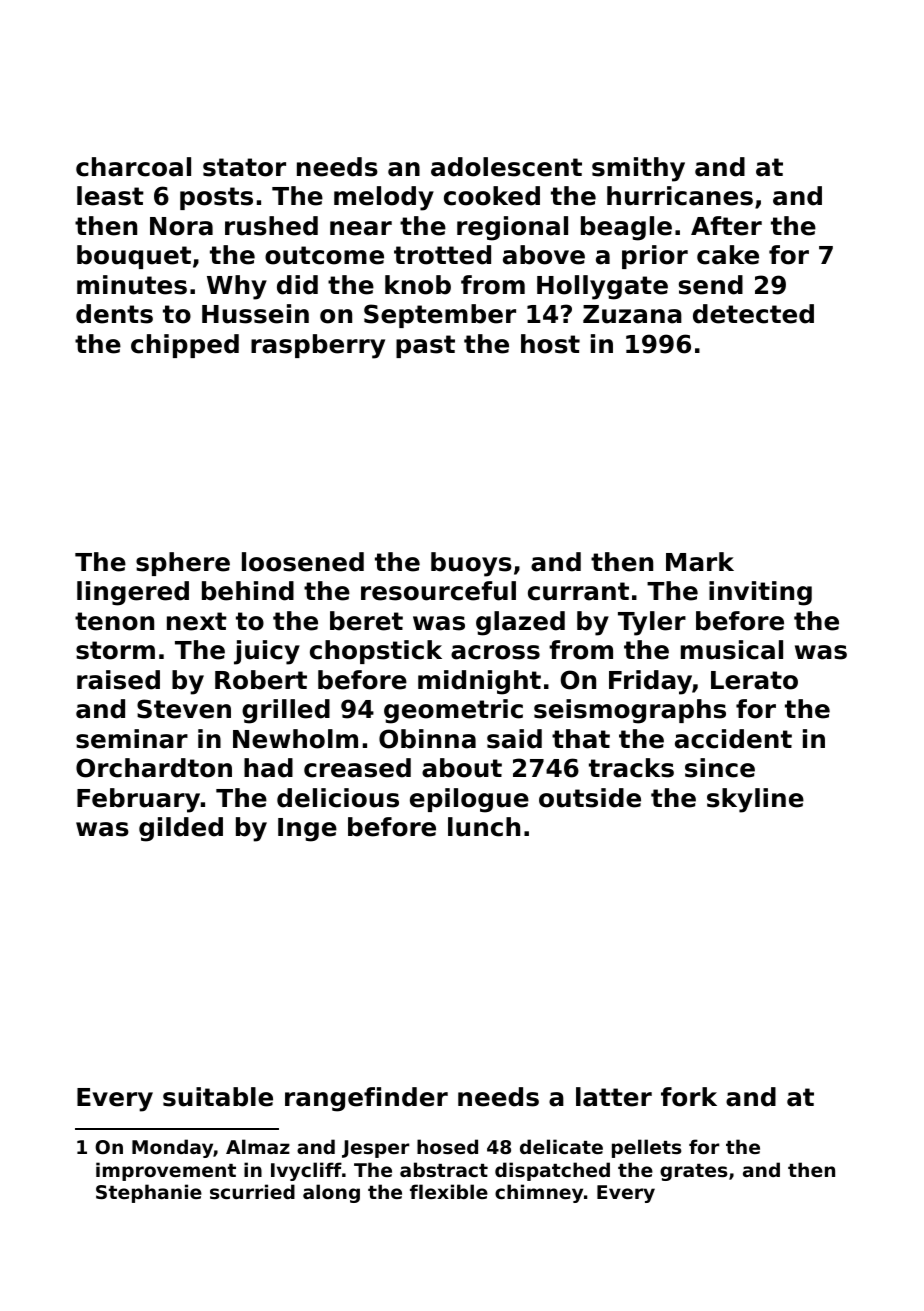 Image resolution: width=924 pixels, height=1311 pixels. Describe the element at coordinates (384, 198) in the page. I see `melody` at that location.
